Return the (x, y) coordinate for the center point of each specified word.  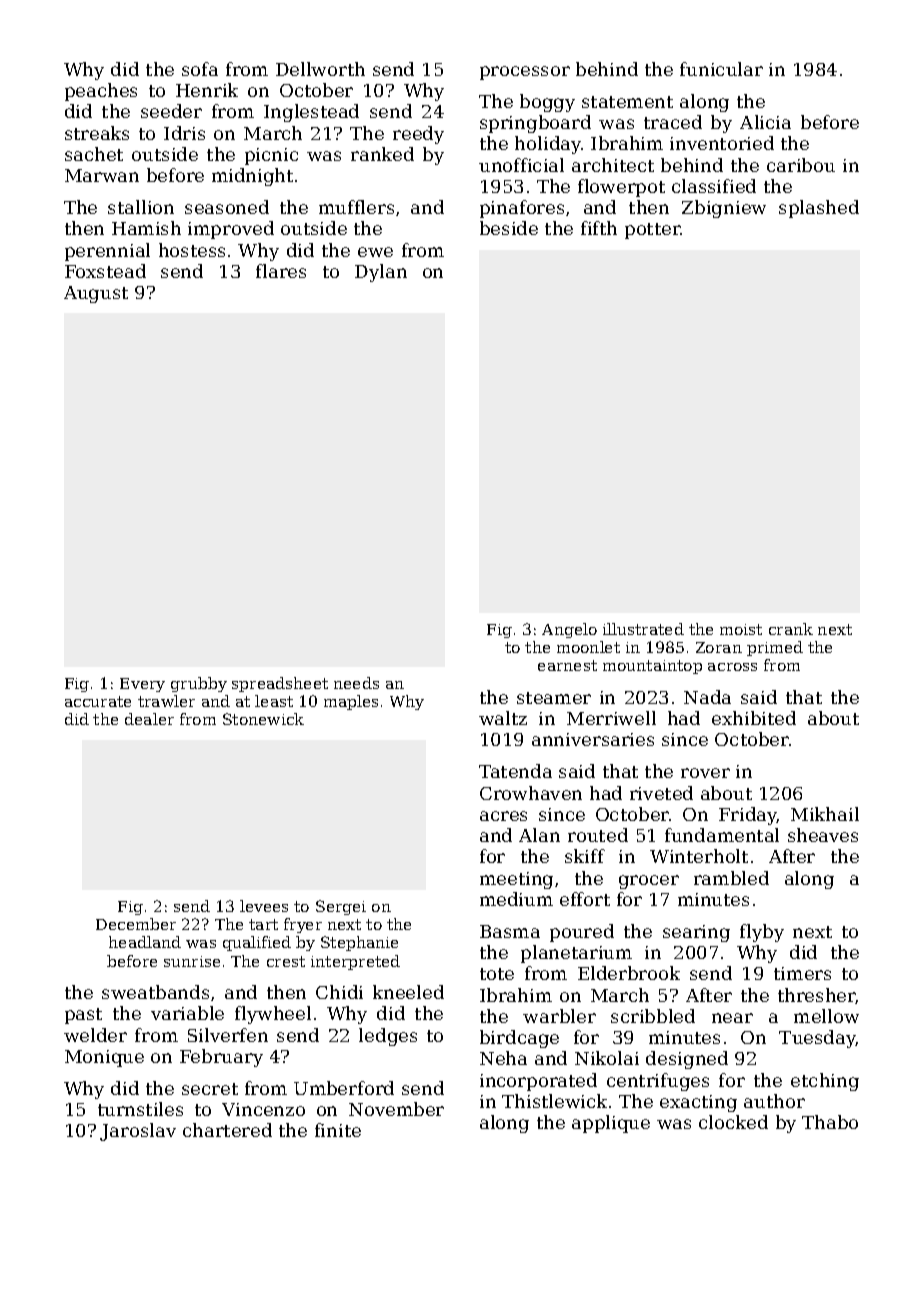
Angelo (569, 630)
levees (264, 906)
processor (525, 73)
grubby (199, 684)
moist (741, 629)
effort (585, 899)
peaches (101, 92)
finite (338, 1130)
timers (802, 973)
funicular (721, 69)
